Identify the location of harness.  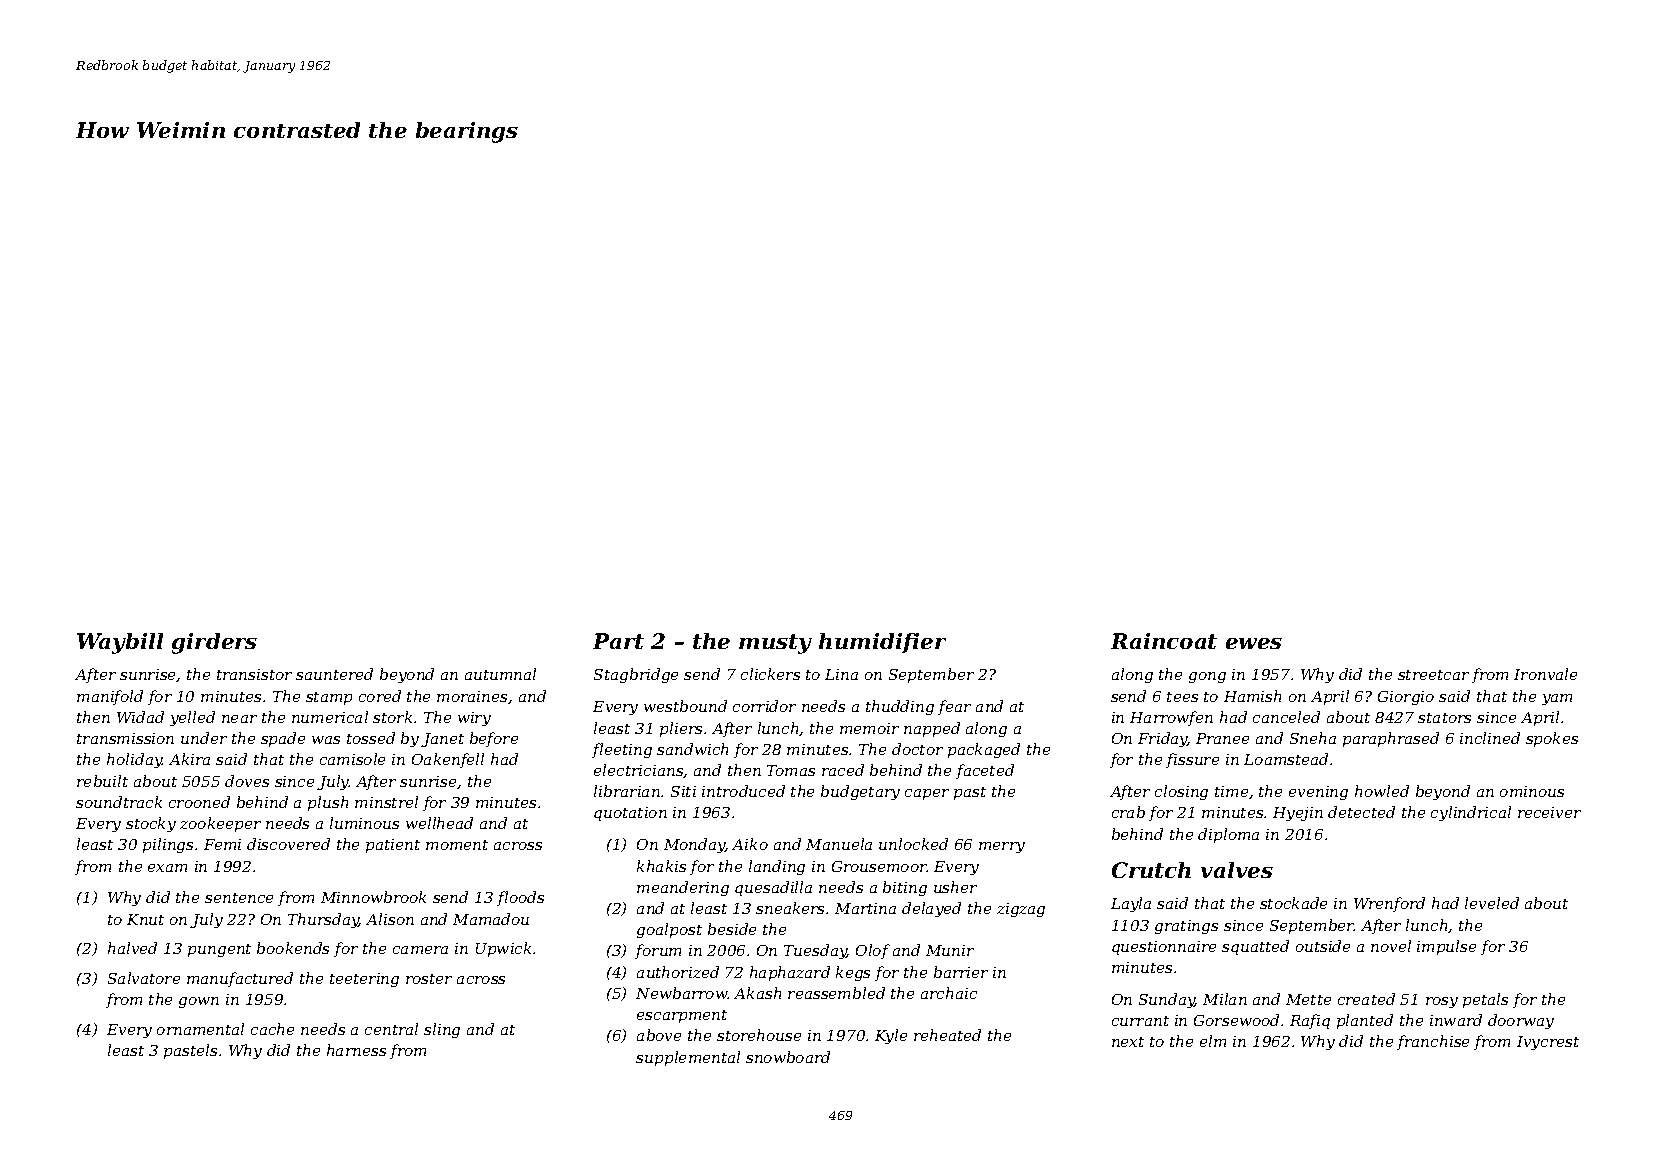
(356, 1050).
